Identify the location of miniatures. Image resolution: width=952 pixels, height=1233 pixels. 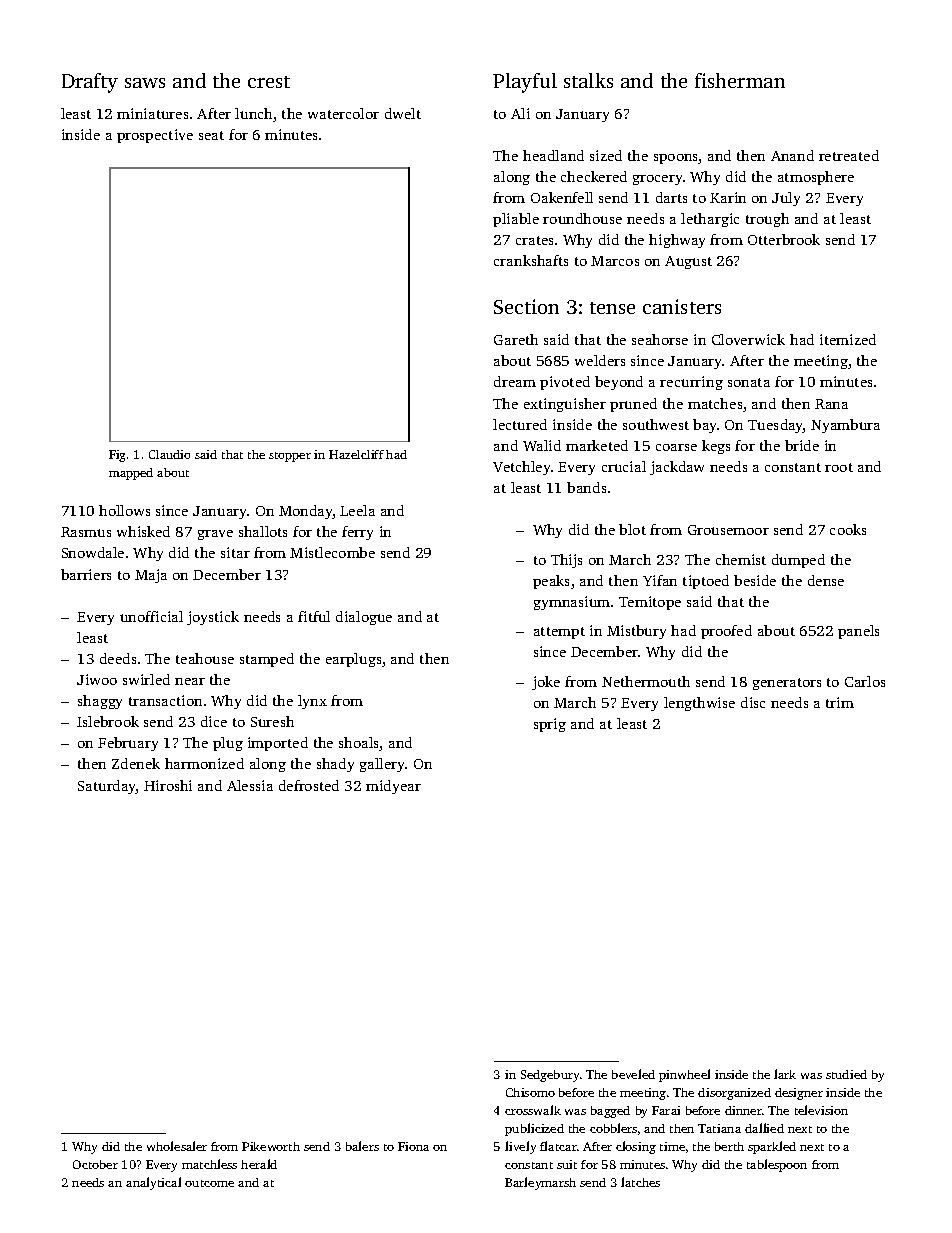
(152, 113).
